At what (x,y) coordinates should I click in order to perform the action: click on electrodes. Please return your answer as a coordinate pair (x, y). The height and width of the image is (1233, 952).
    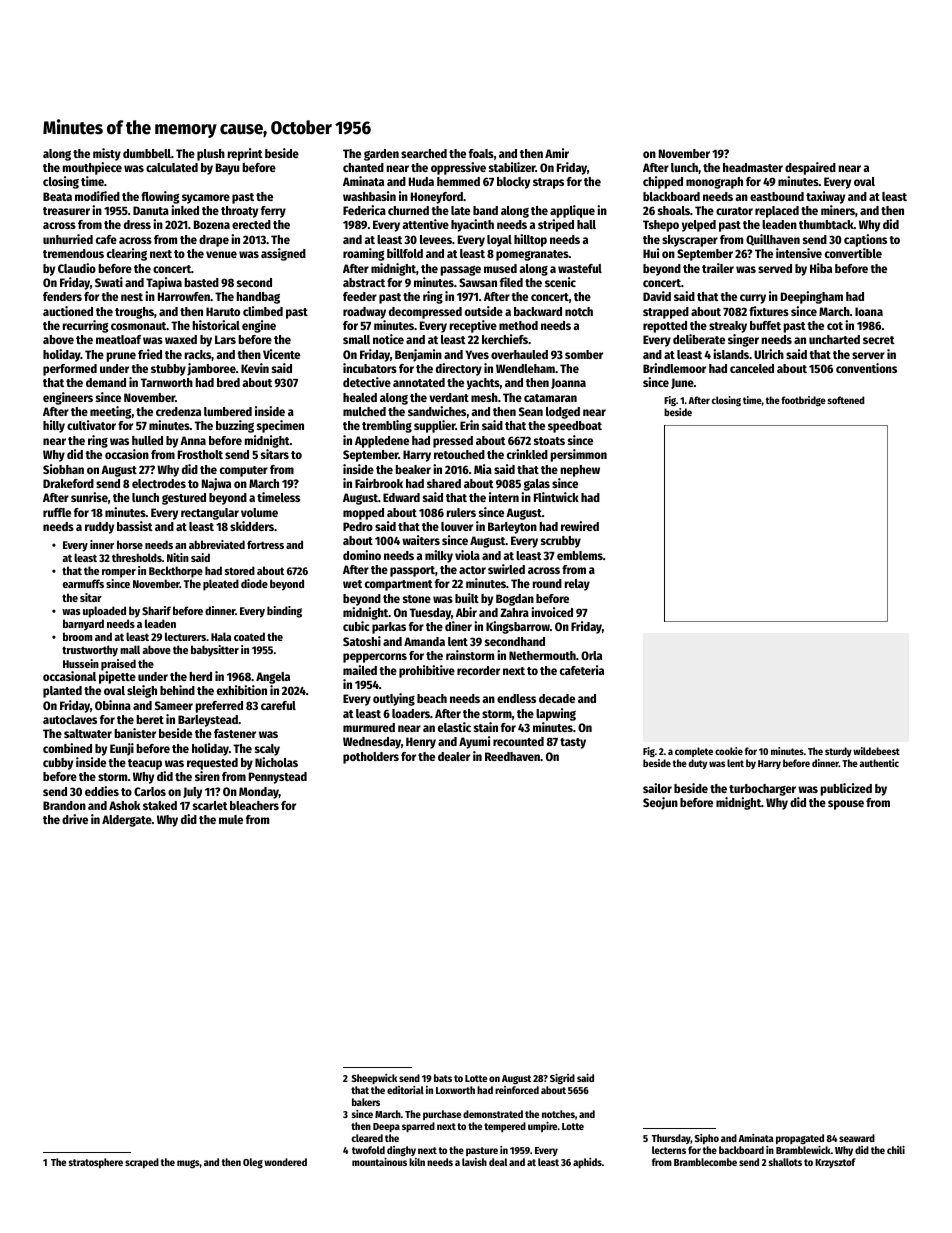
    Looking at the image, I should click on (159, 483).
